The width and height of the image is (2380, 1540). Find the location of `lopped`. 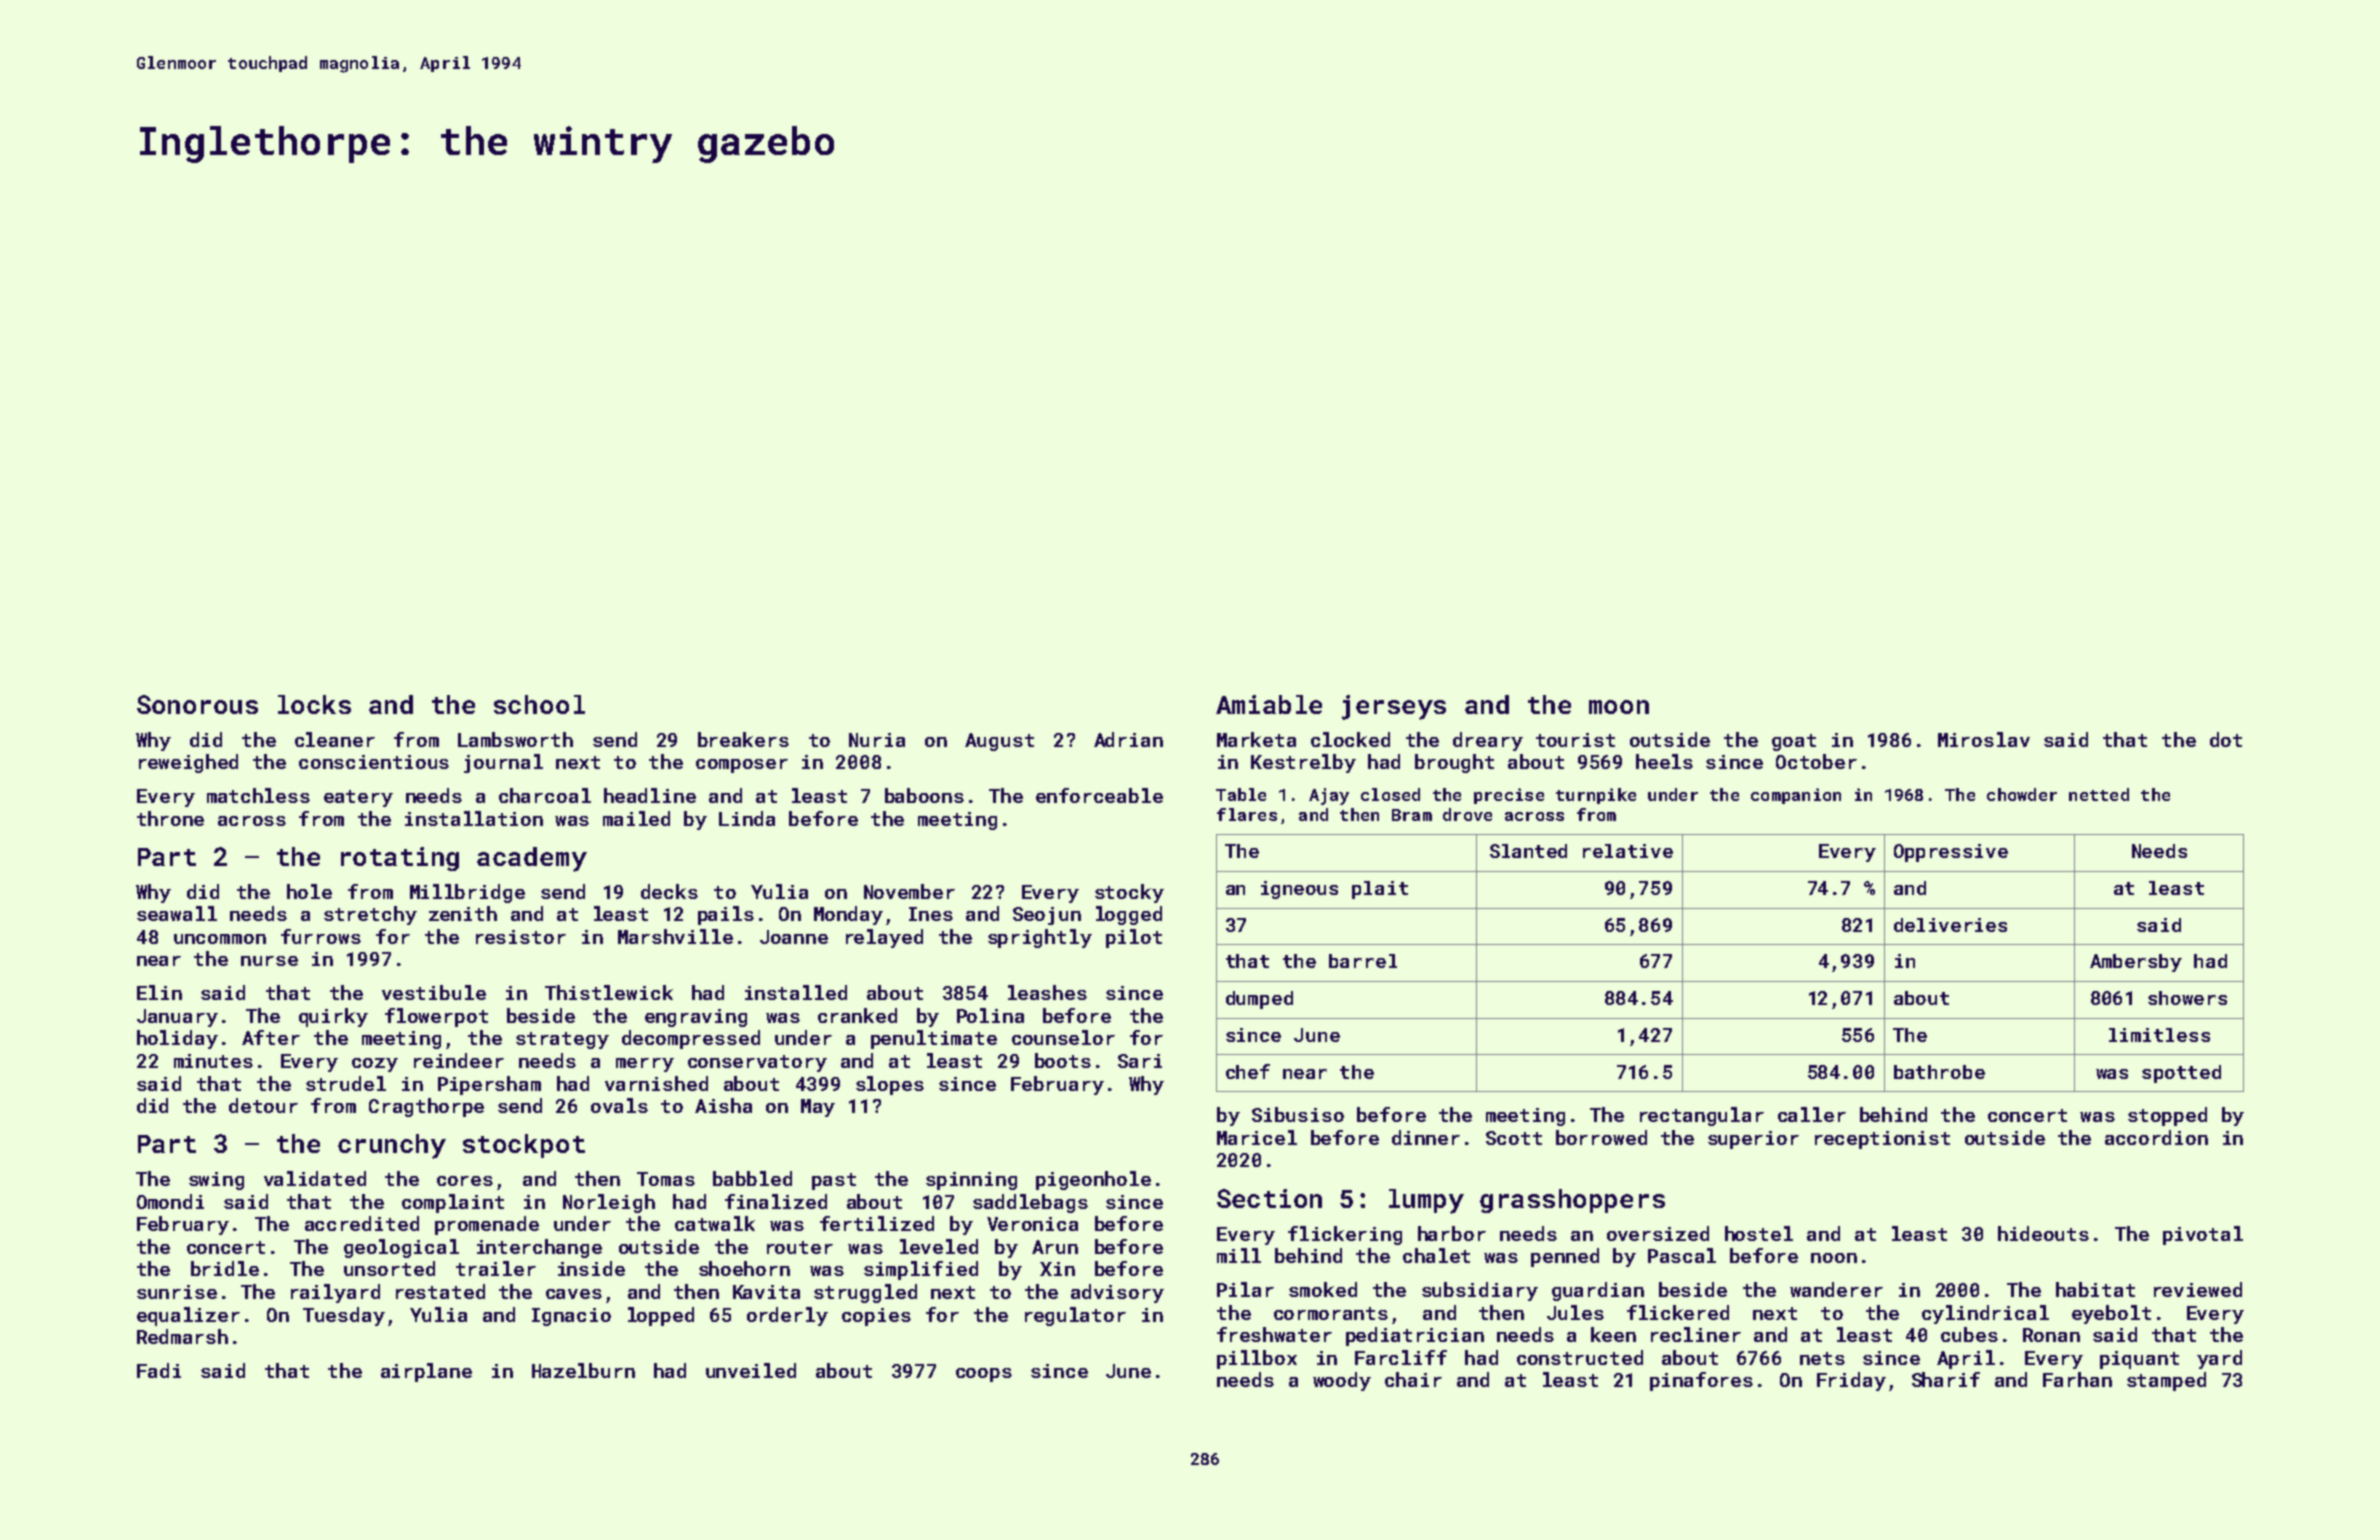

lopped is located at coordinates (661, 1316).
